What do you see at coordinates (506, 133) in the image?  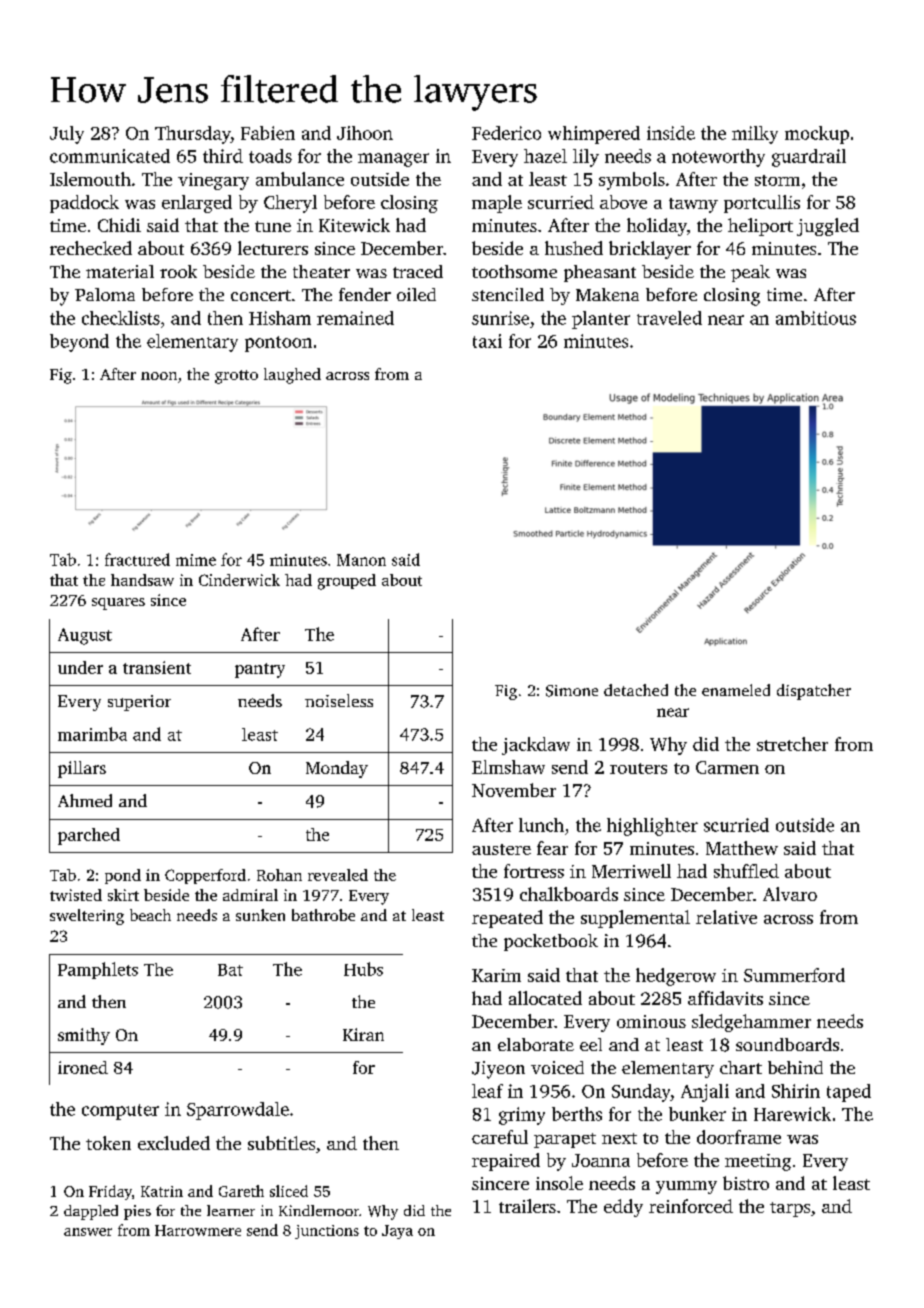 I see `Federico` at bounding box center [506, 133].
